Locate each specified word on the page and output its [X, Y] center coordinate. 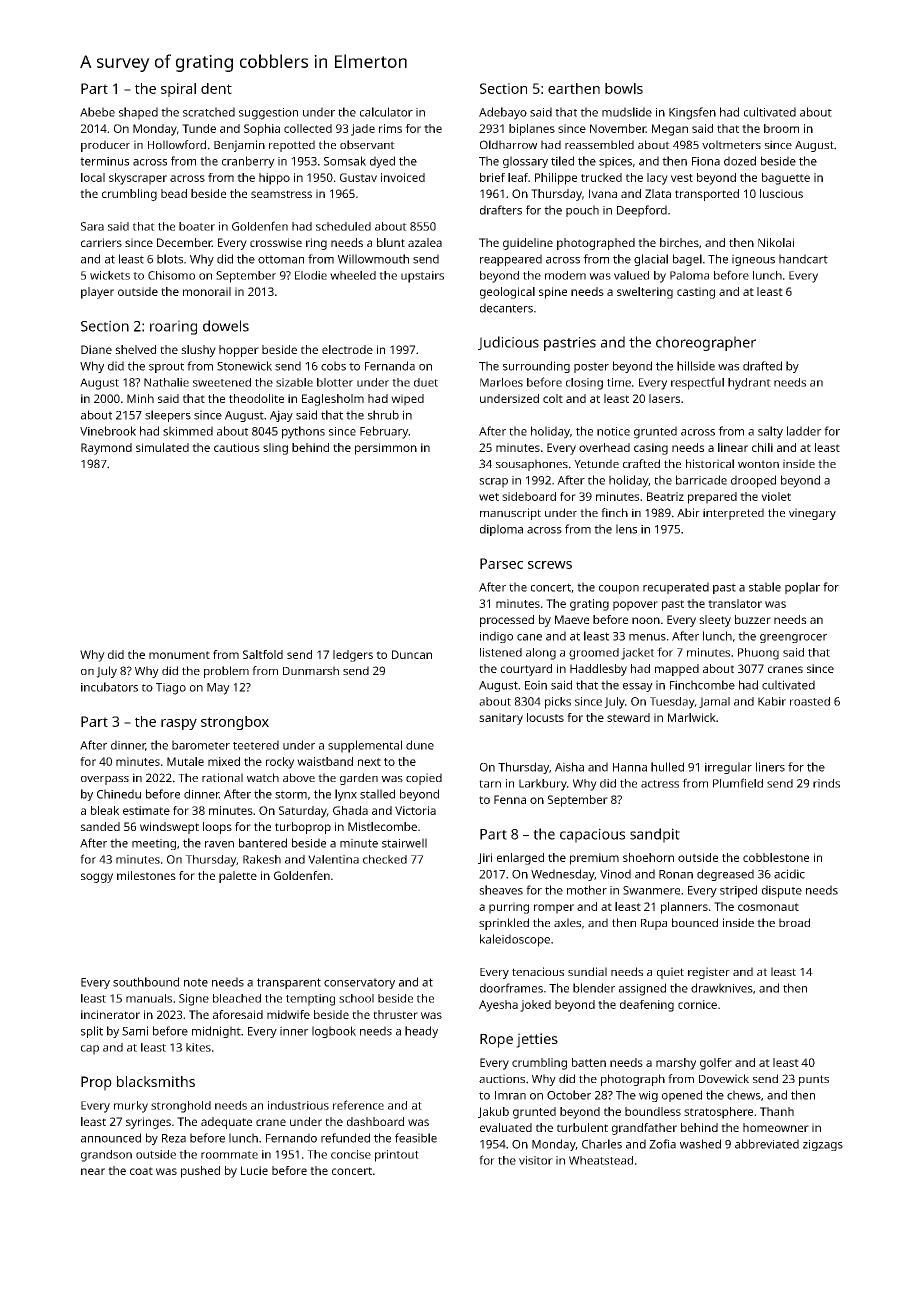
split [92, 1032]
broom [781, 128]
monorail [207, 291]
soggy [97, 878]
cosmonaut [768, 907]
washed [700, 1144]
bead [174, 193]
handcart [803, 259]
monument [179, 655]
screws [550, 565]
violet [776, 496]
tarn [490, 784]
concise [351, 1154]
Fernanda [390, 366]
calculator [386, 112]
